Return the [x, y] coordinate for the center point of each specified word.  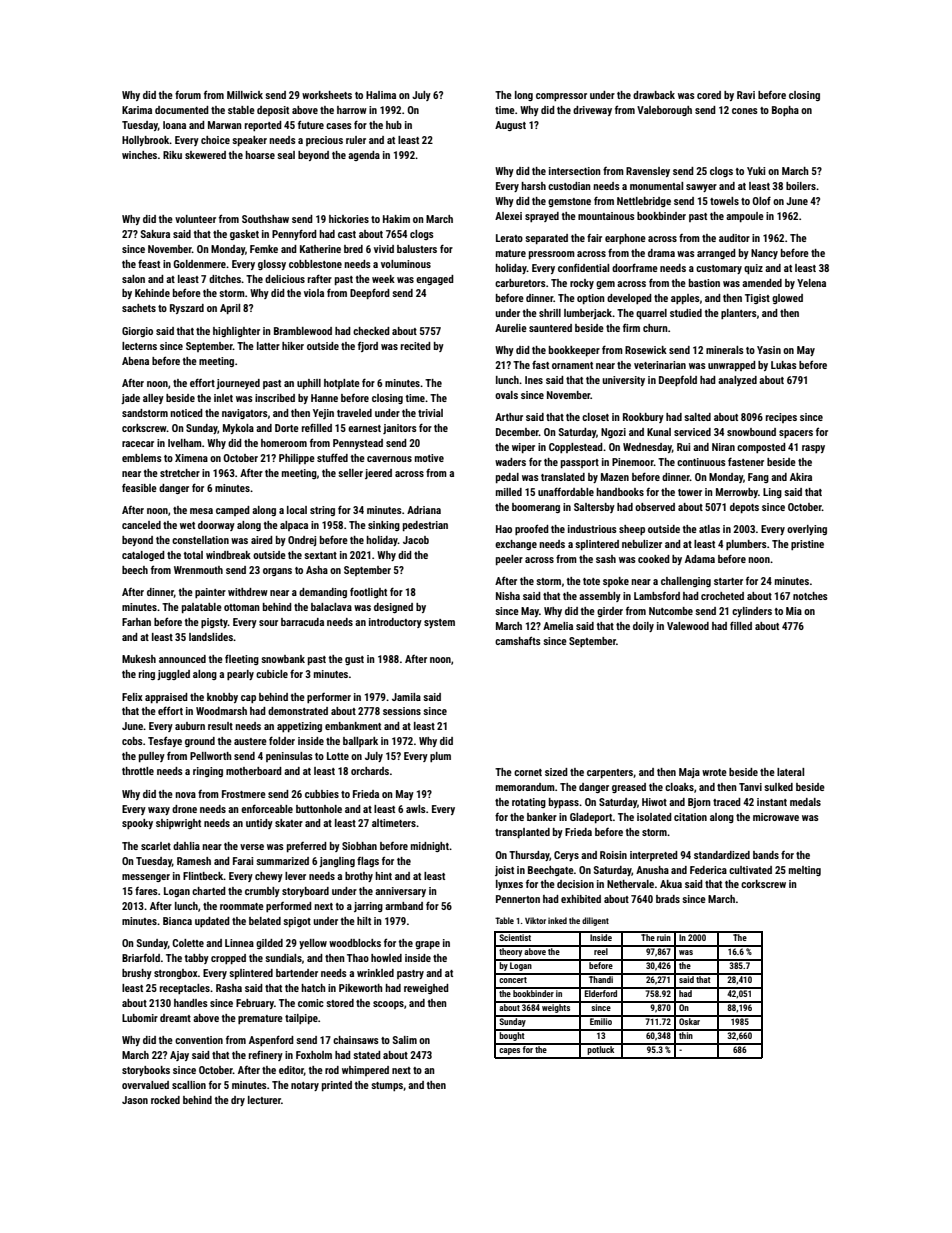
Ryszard [187, 309]
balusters [417, 249]
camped [233, 511]
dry [238, 1101]
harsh [533, 186]
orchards [370, 771]
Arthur [509, 417]
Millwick [245, 95]
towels [724, 201]
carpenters [610, 773]
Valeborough [664, 111]
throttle [138, 771]
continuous [701, 462]
